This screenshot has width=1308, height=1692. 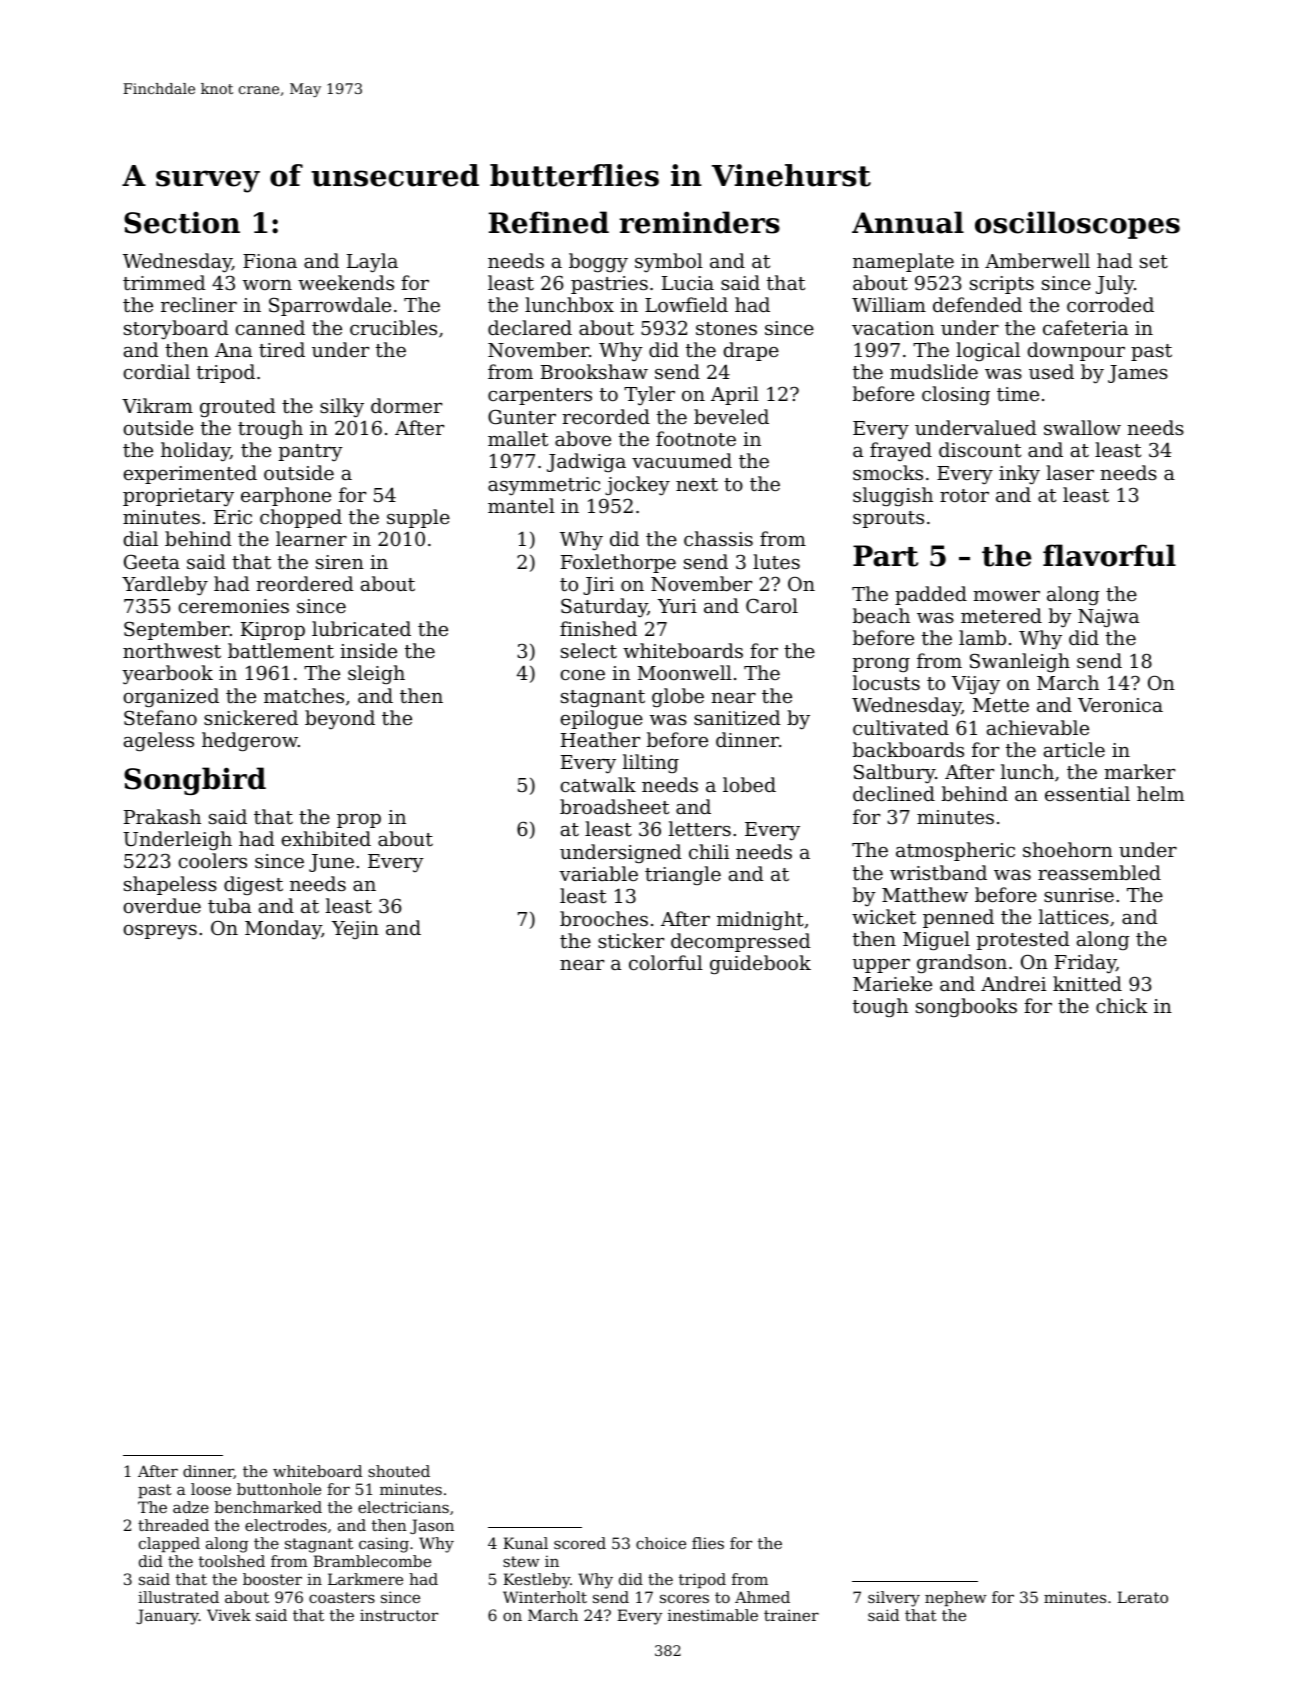 I want to click on Section, so click(x=182, y=223).
